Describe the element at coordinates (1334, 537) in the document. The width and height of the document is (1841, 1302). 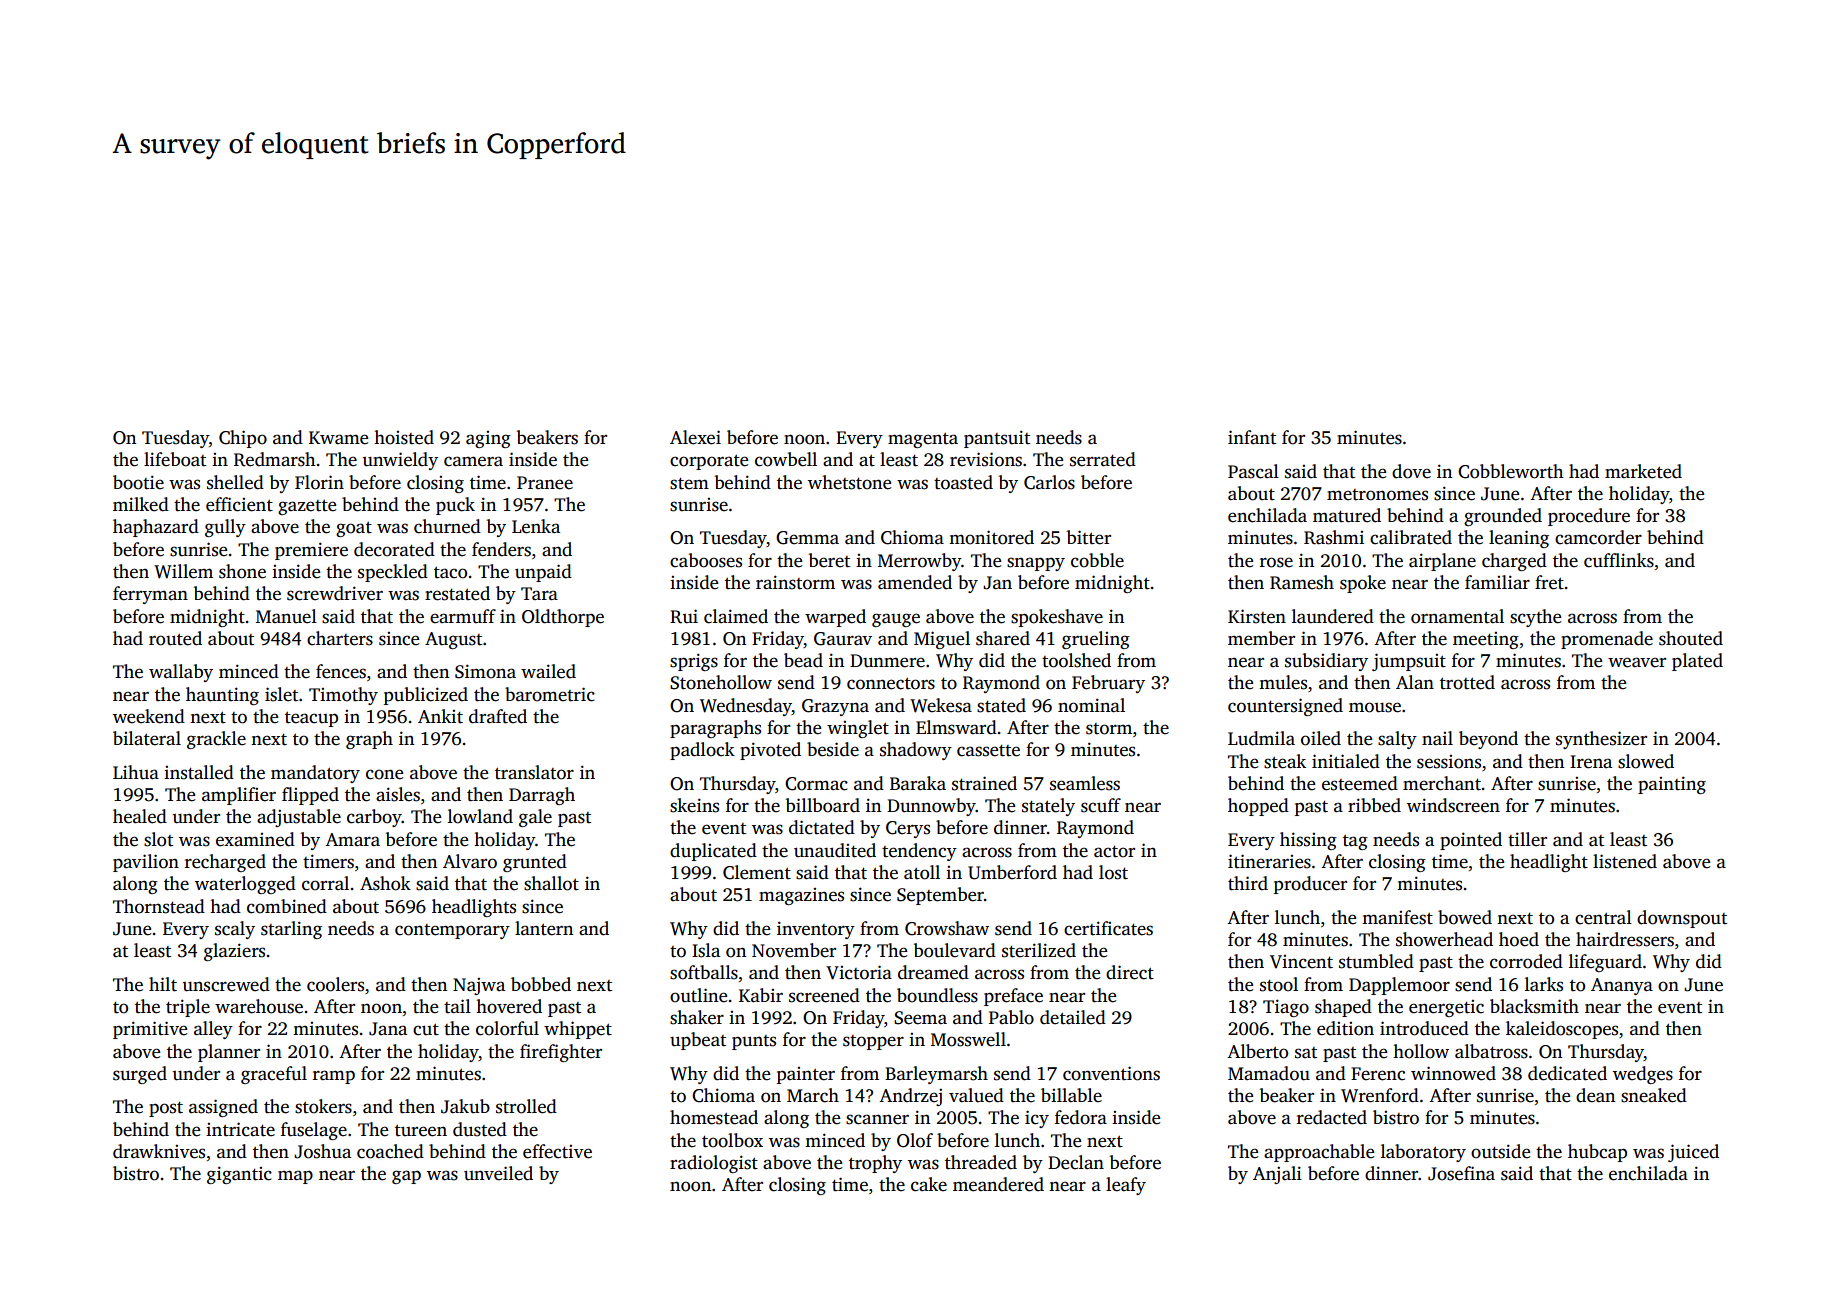
I see `Rashmi` at that location.
